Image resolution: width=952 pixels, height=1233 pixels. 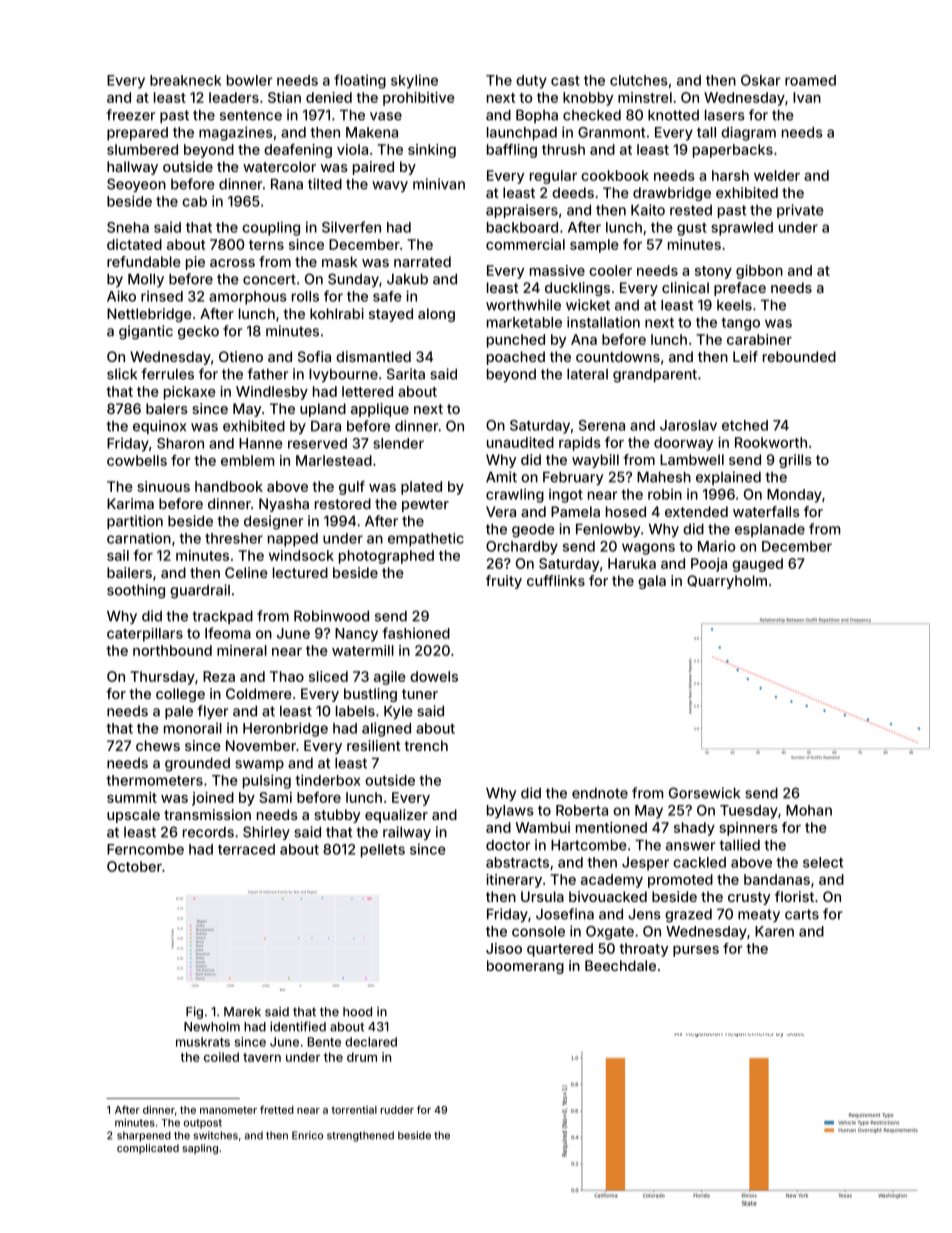 What do you see at coordinates (704, 793) in the screenshot?
I see `Gorsewick` at bounding box center [704, 793].
